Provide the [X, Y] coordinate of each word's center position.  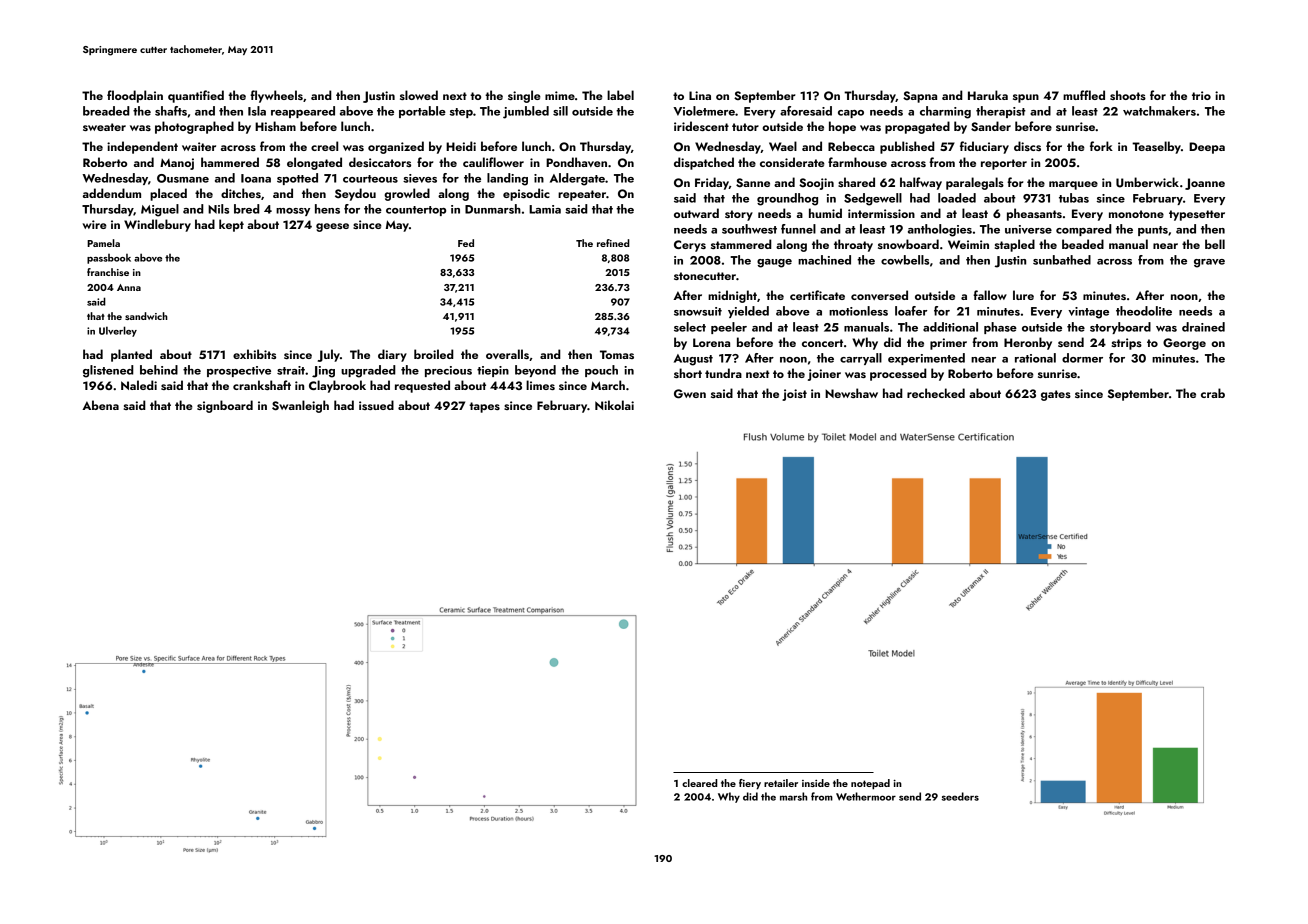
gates [1056, 395]
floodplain [135, 96]
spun [1026, 98]
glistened [108, 371]
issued [376, 405]
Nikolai [614, 405]
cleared [699, 783]
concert [822, 343]
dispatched [704, 163]
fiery [750, 784]
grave [1209, 263]
